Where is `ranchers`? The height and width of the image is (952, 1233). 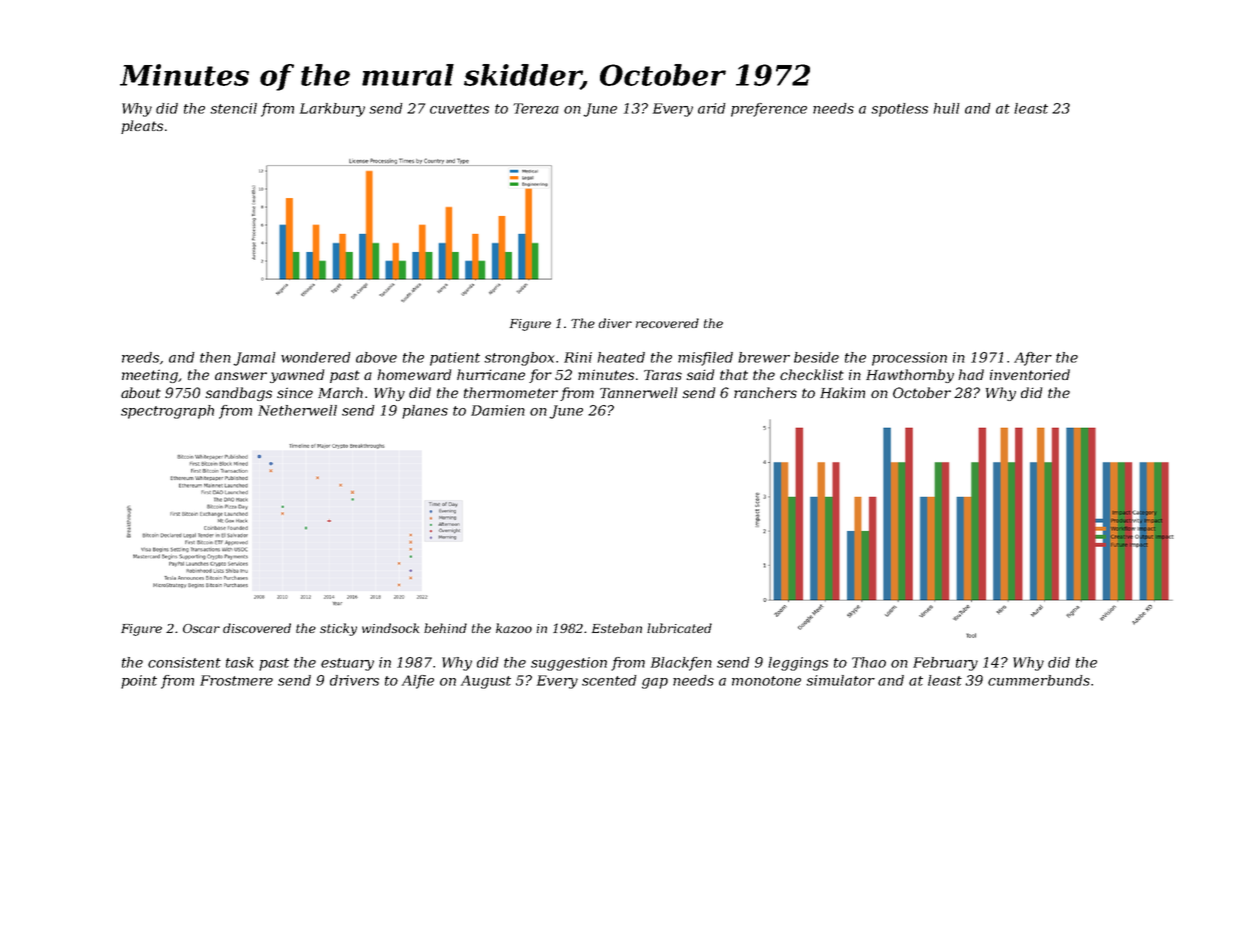
ranchers is located at coordinates (765, 392).
